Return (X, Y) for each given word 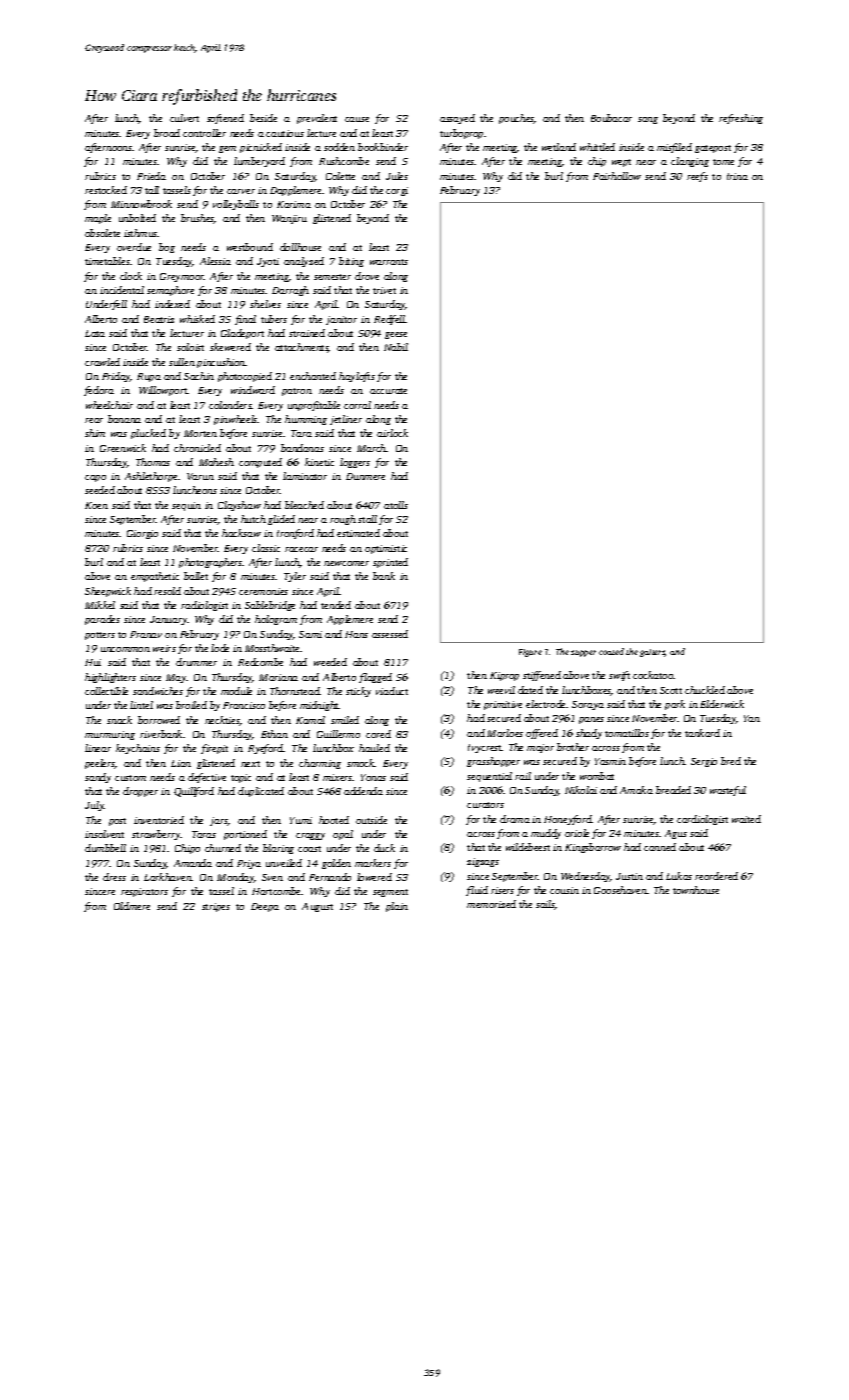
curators (485, 805)
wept (621, 163)
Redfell (390, 320)
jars (219, 821)
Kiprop (504, 676)
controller (204, 133)
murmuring (110, 735)
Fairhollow (617, 176)
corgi (397, 191)
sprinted (390, 563)
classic (266, 548)
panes (591, 720)
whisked (197, 319)
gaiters (652, 653)
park (675, 705)
